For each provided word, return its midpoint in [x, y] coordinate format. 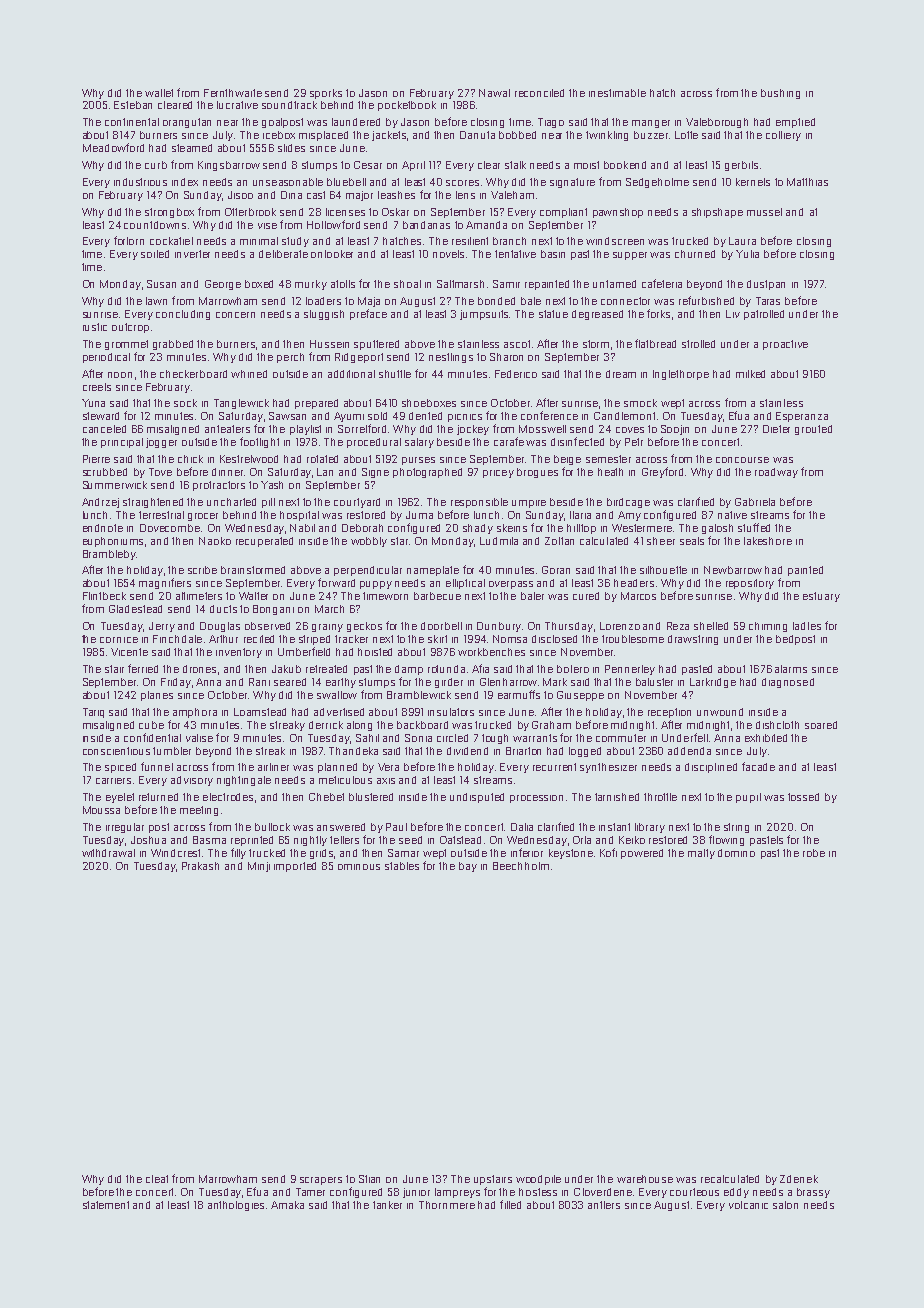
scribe [202, 570]
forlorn [129, 240]
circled [452, 738]
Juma [419, 515]
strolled [698, 344]
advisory [192, 781]
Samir [506, 284]
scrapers [321, 1181]
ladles [807, 626]
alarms [791, 669]
